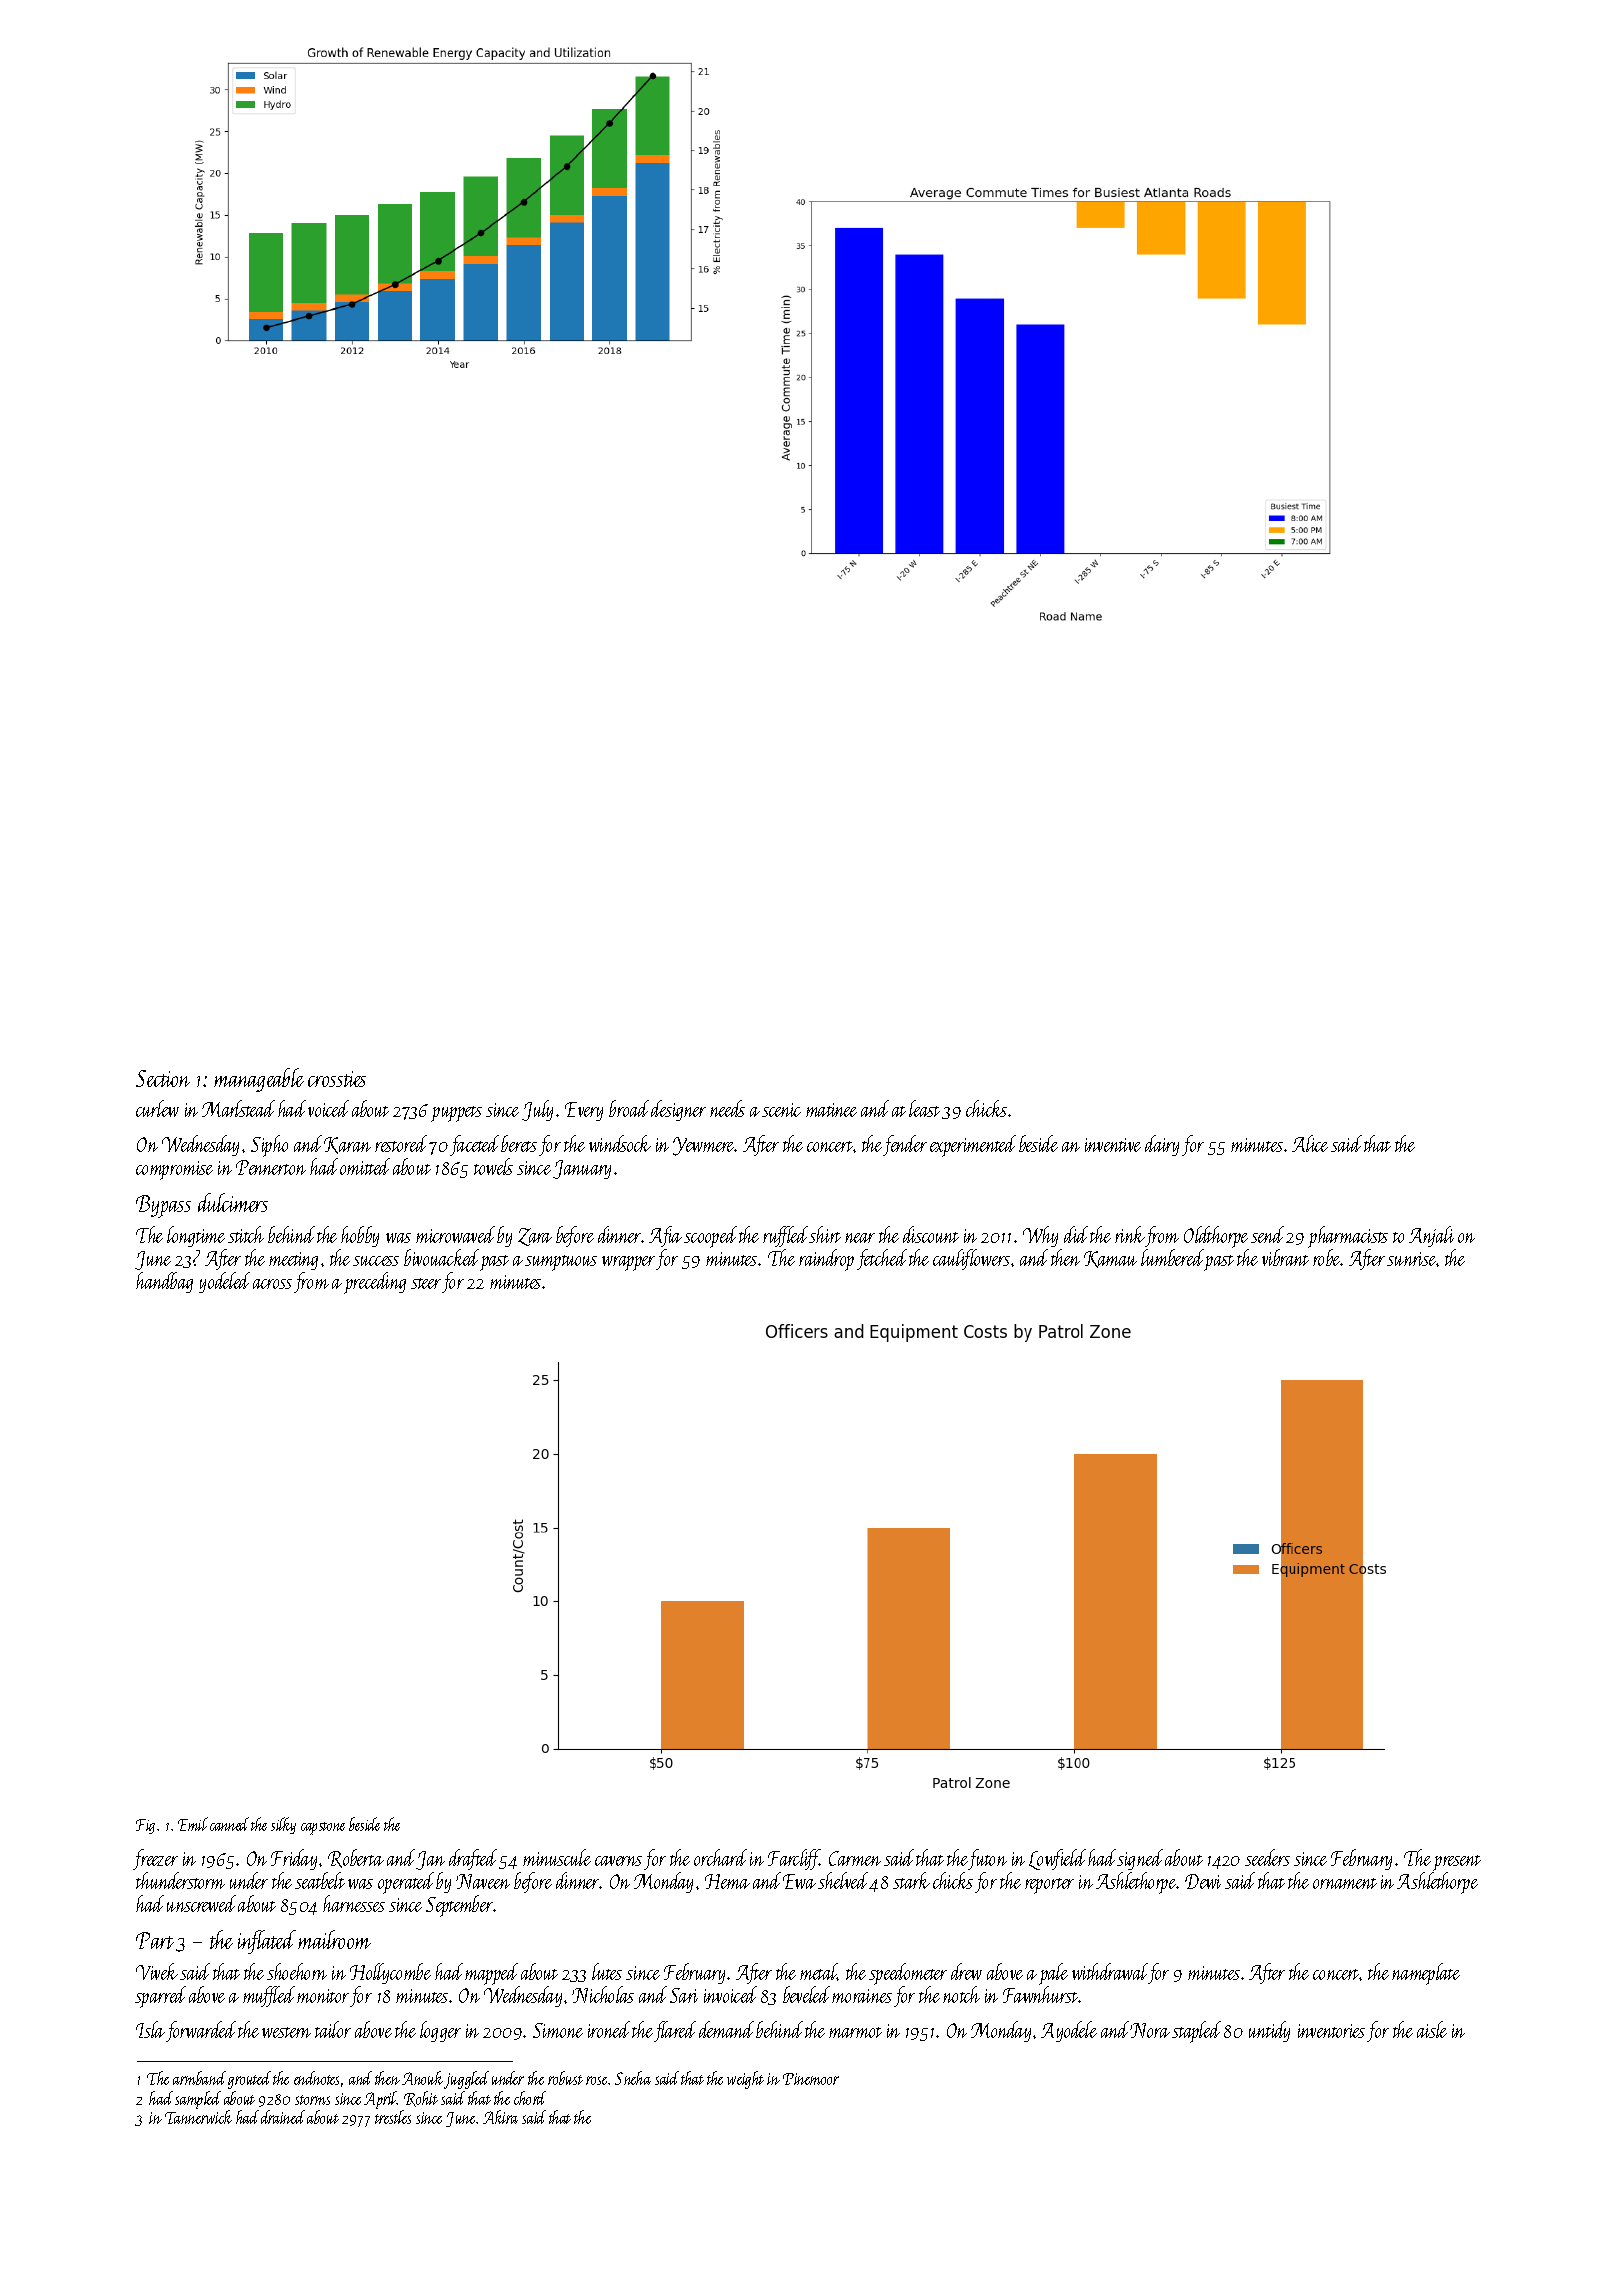 This document has width=1620, height=2292. I want to click on Hema, so click(727, 1881).
